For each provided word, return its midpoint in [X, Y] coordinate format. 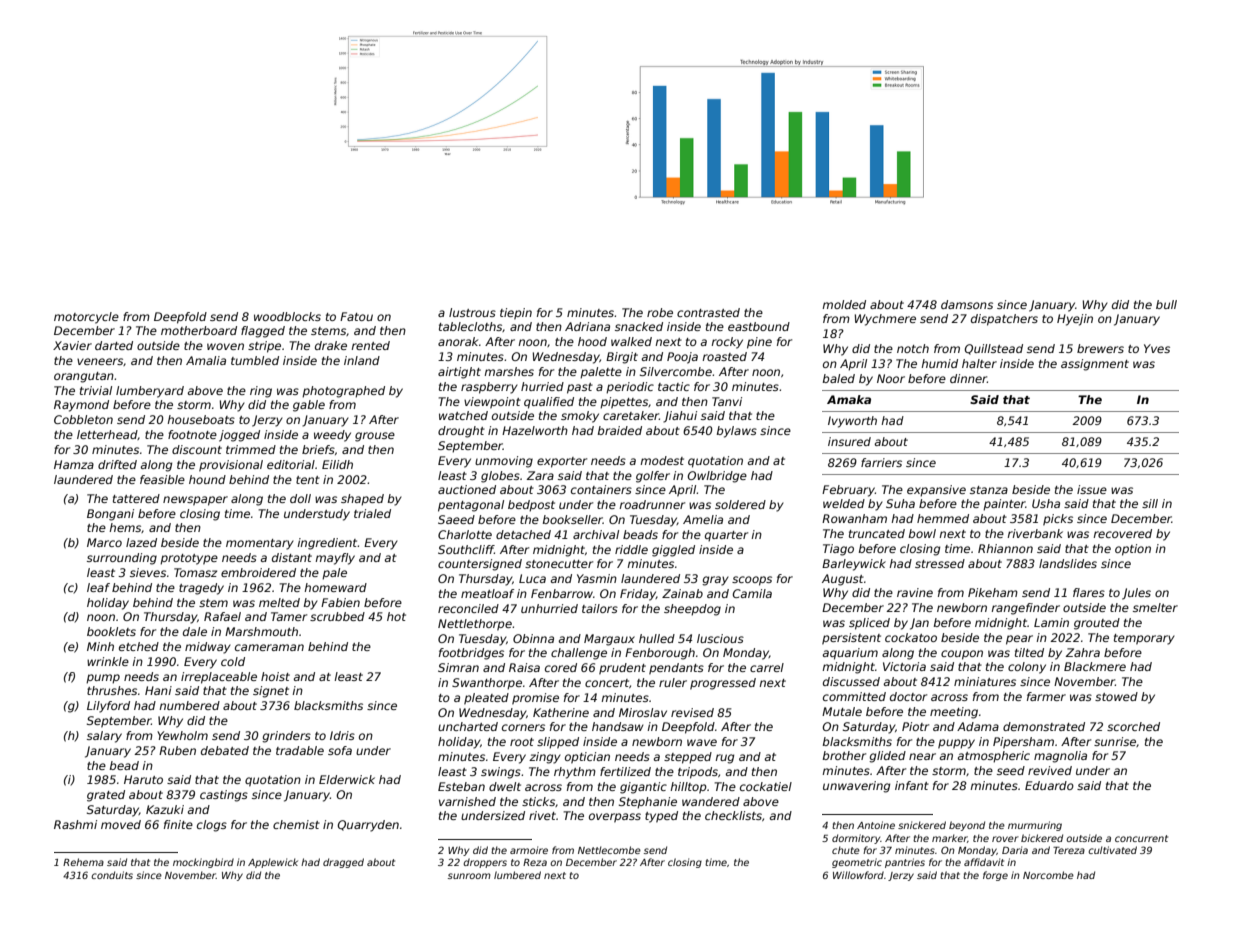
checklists [733, 815]
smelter [1155, 607]
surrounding [122, 559]
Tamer [289, 616]
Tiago [838, 550]
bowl [922, 533]
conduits [112, 875]
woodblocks [287, 316]
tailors [600, 608]
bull [1166, 304]
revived [1050, 770]
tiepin [516, 314]
